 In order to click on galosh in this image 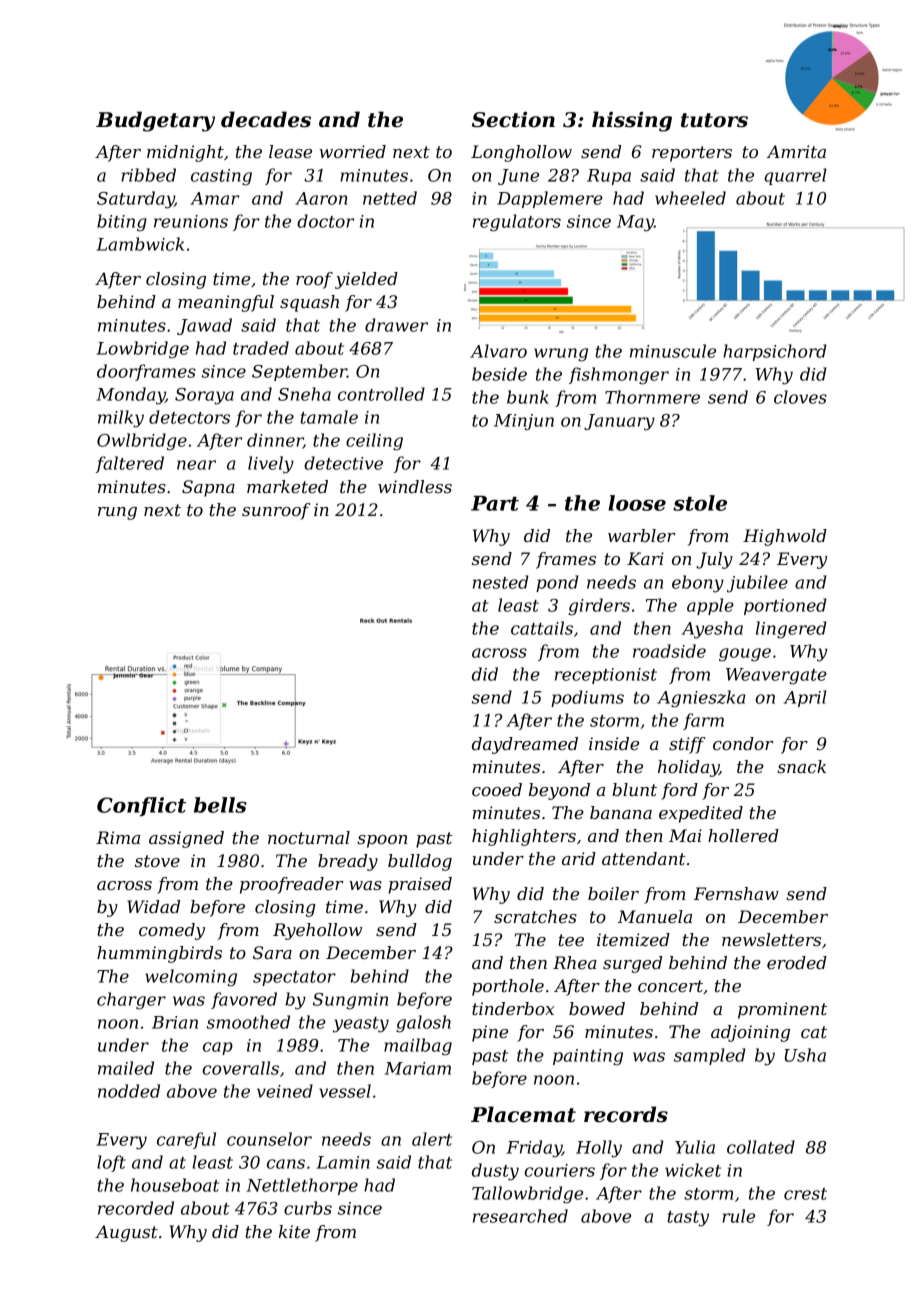, I will do `click(423, 1024)`.
